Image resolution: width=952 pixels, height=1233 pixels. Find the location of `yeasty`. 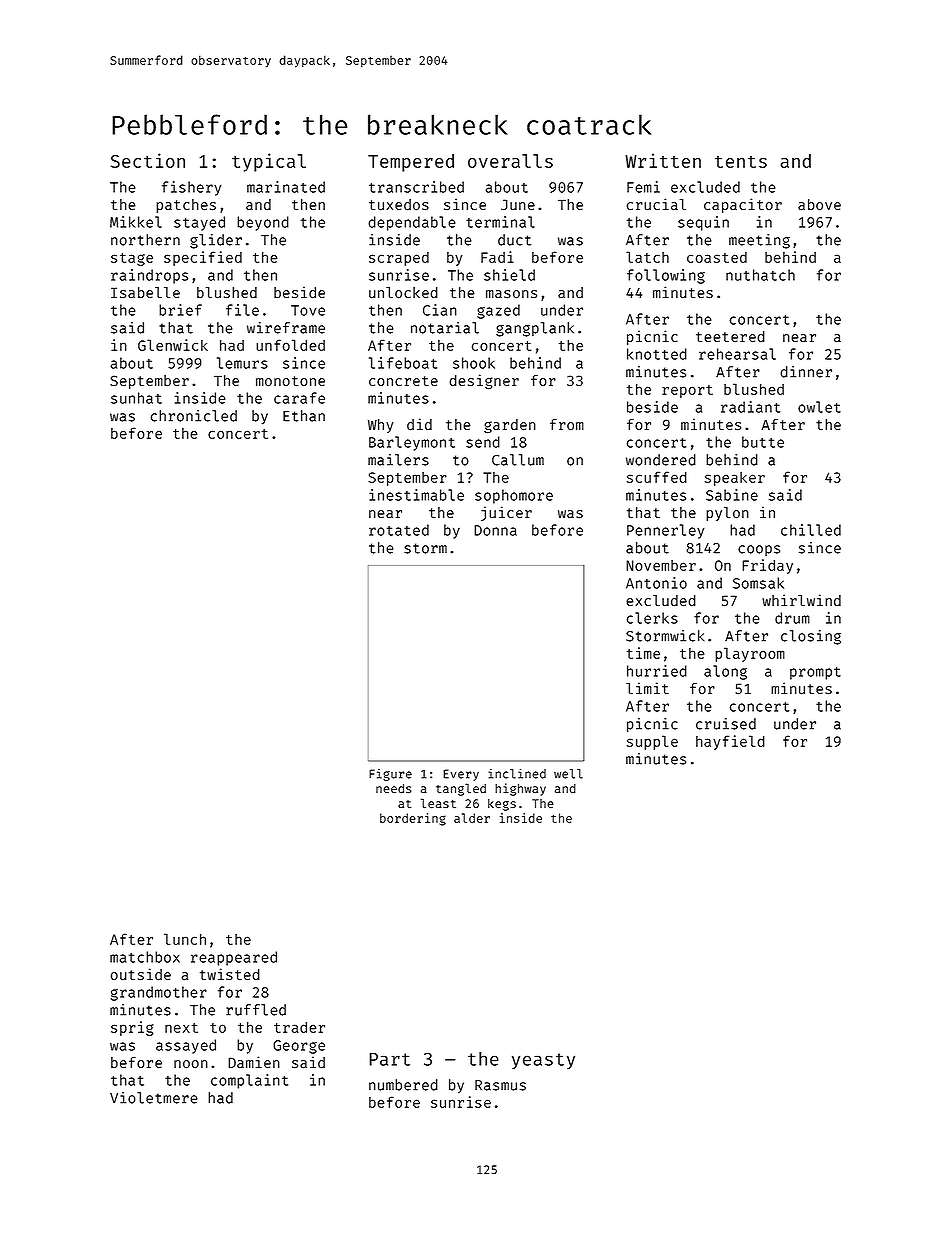

yeasty is located at coordinates (543, 1061).
